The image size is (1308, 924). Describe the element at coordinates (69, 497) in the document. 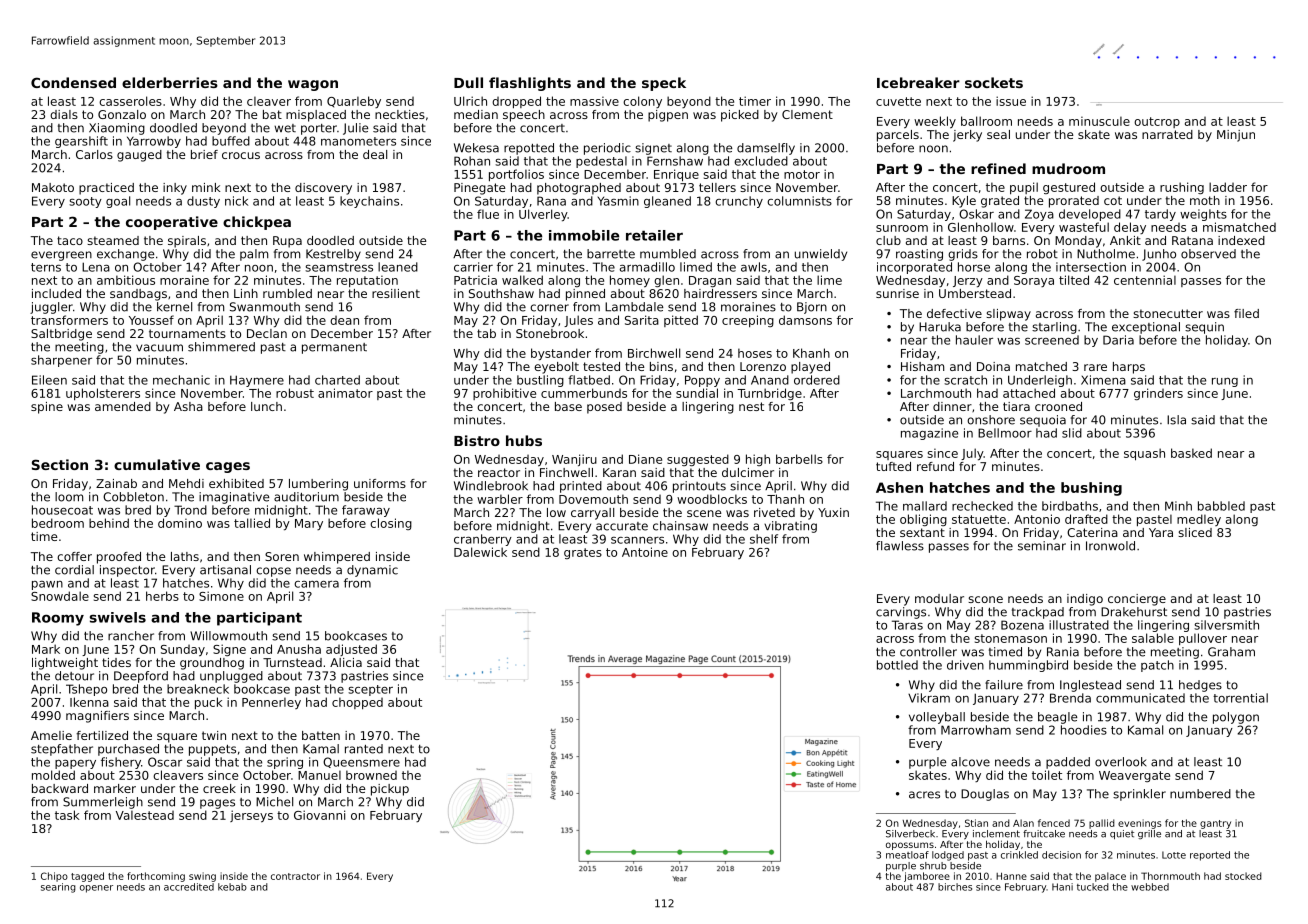

I see `loom` at that location.
